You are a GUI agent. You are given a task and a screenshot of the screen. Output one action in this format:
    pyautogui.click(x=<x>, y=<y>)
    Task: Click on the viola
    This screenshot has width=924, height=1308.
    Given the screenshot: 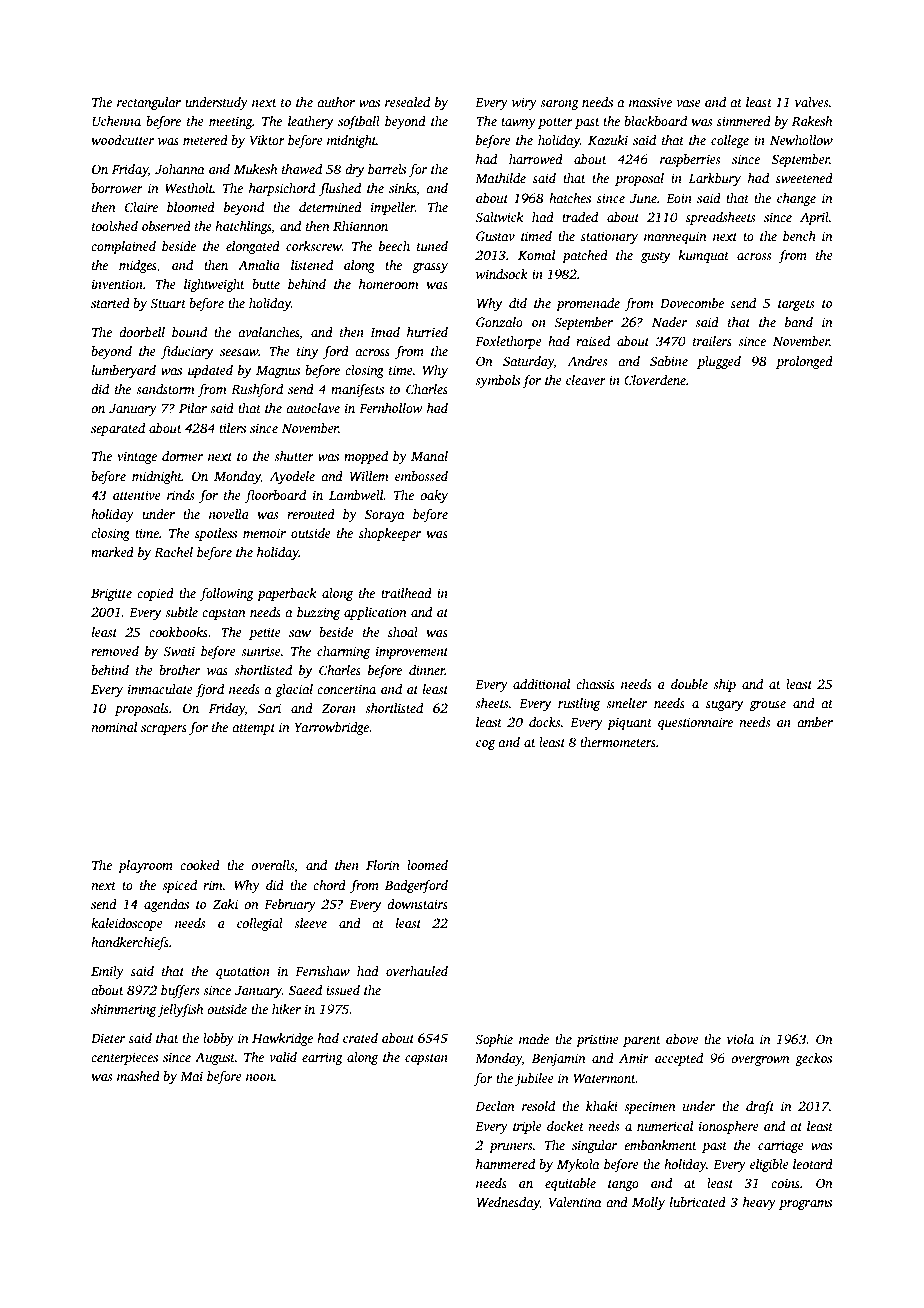 What is the action you would take?
    pyautogui.click(x=740, y=1039)
